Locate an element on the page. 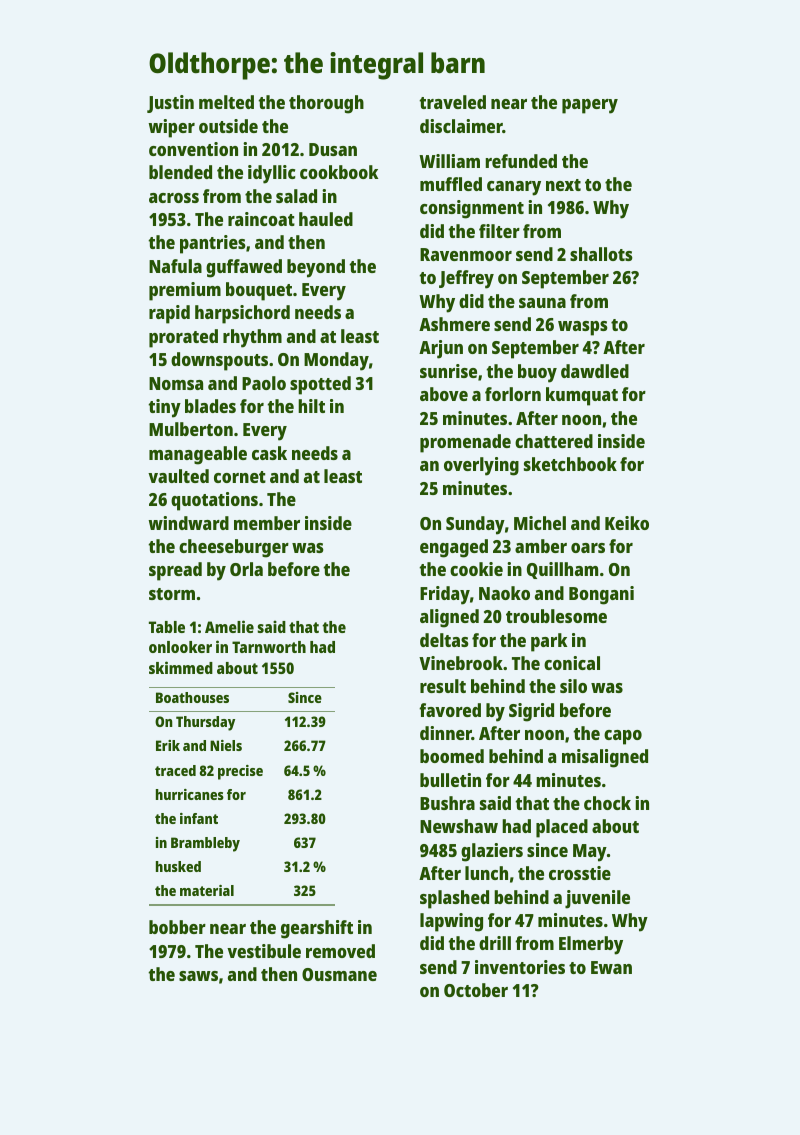 The height and width of the document is (1135, 800). Table is located at coordinates (167, 627).
